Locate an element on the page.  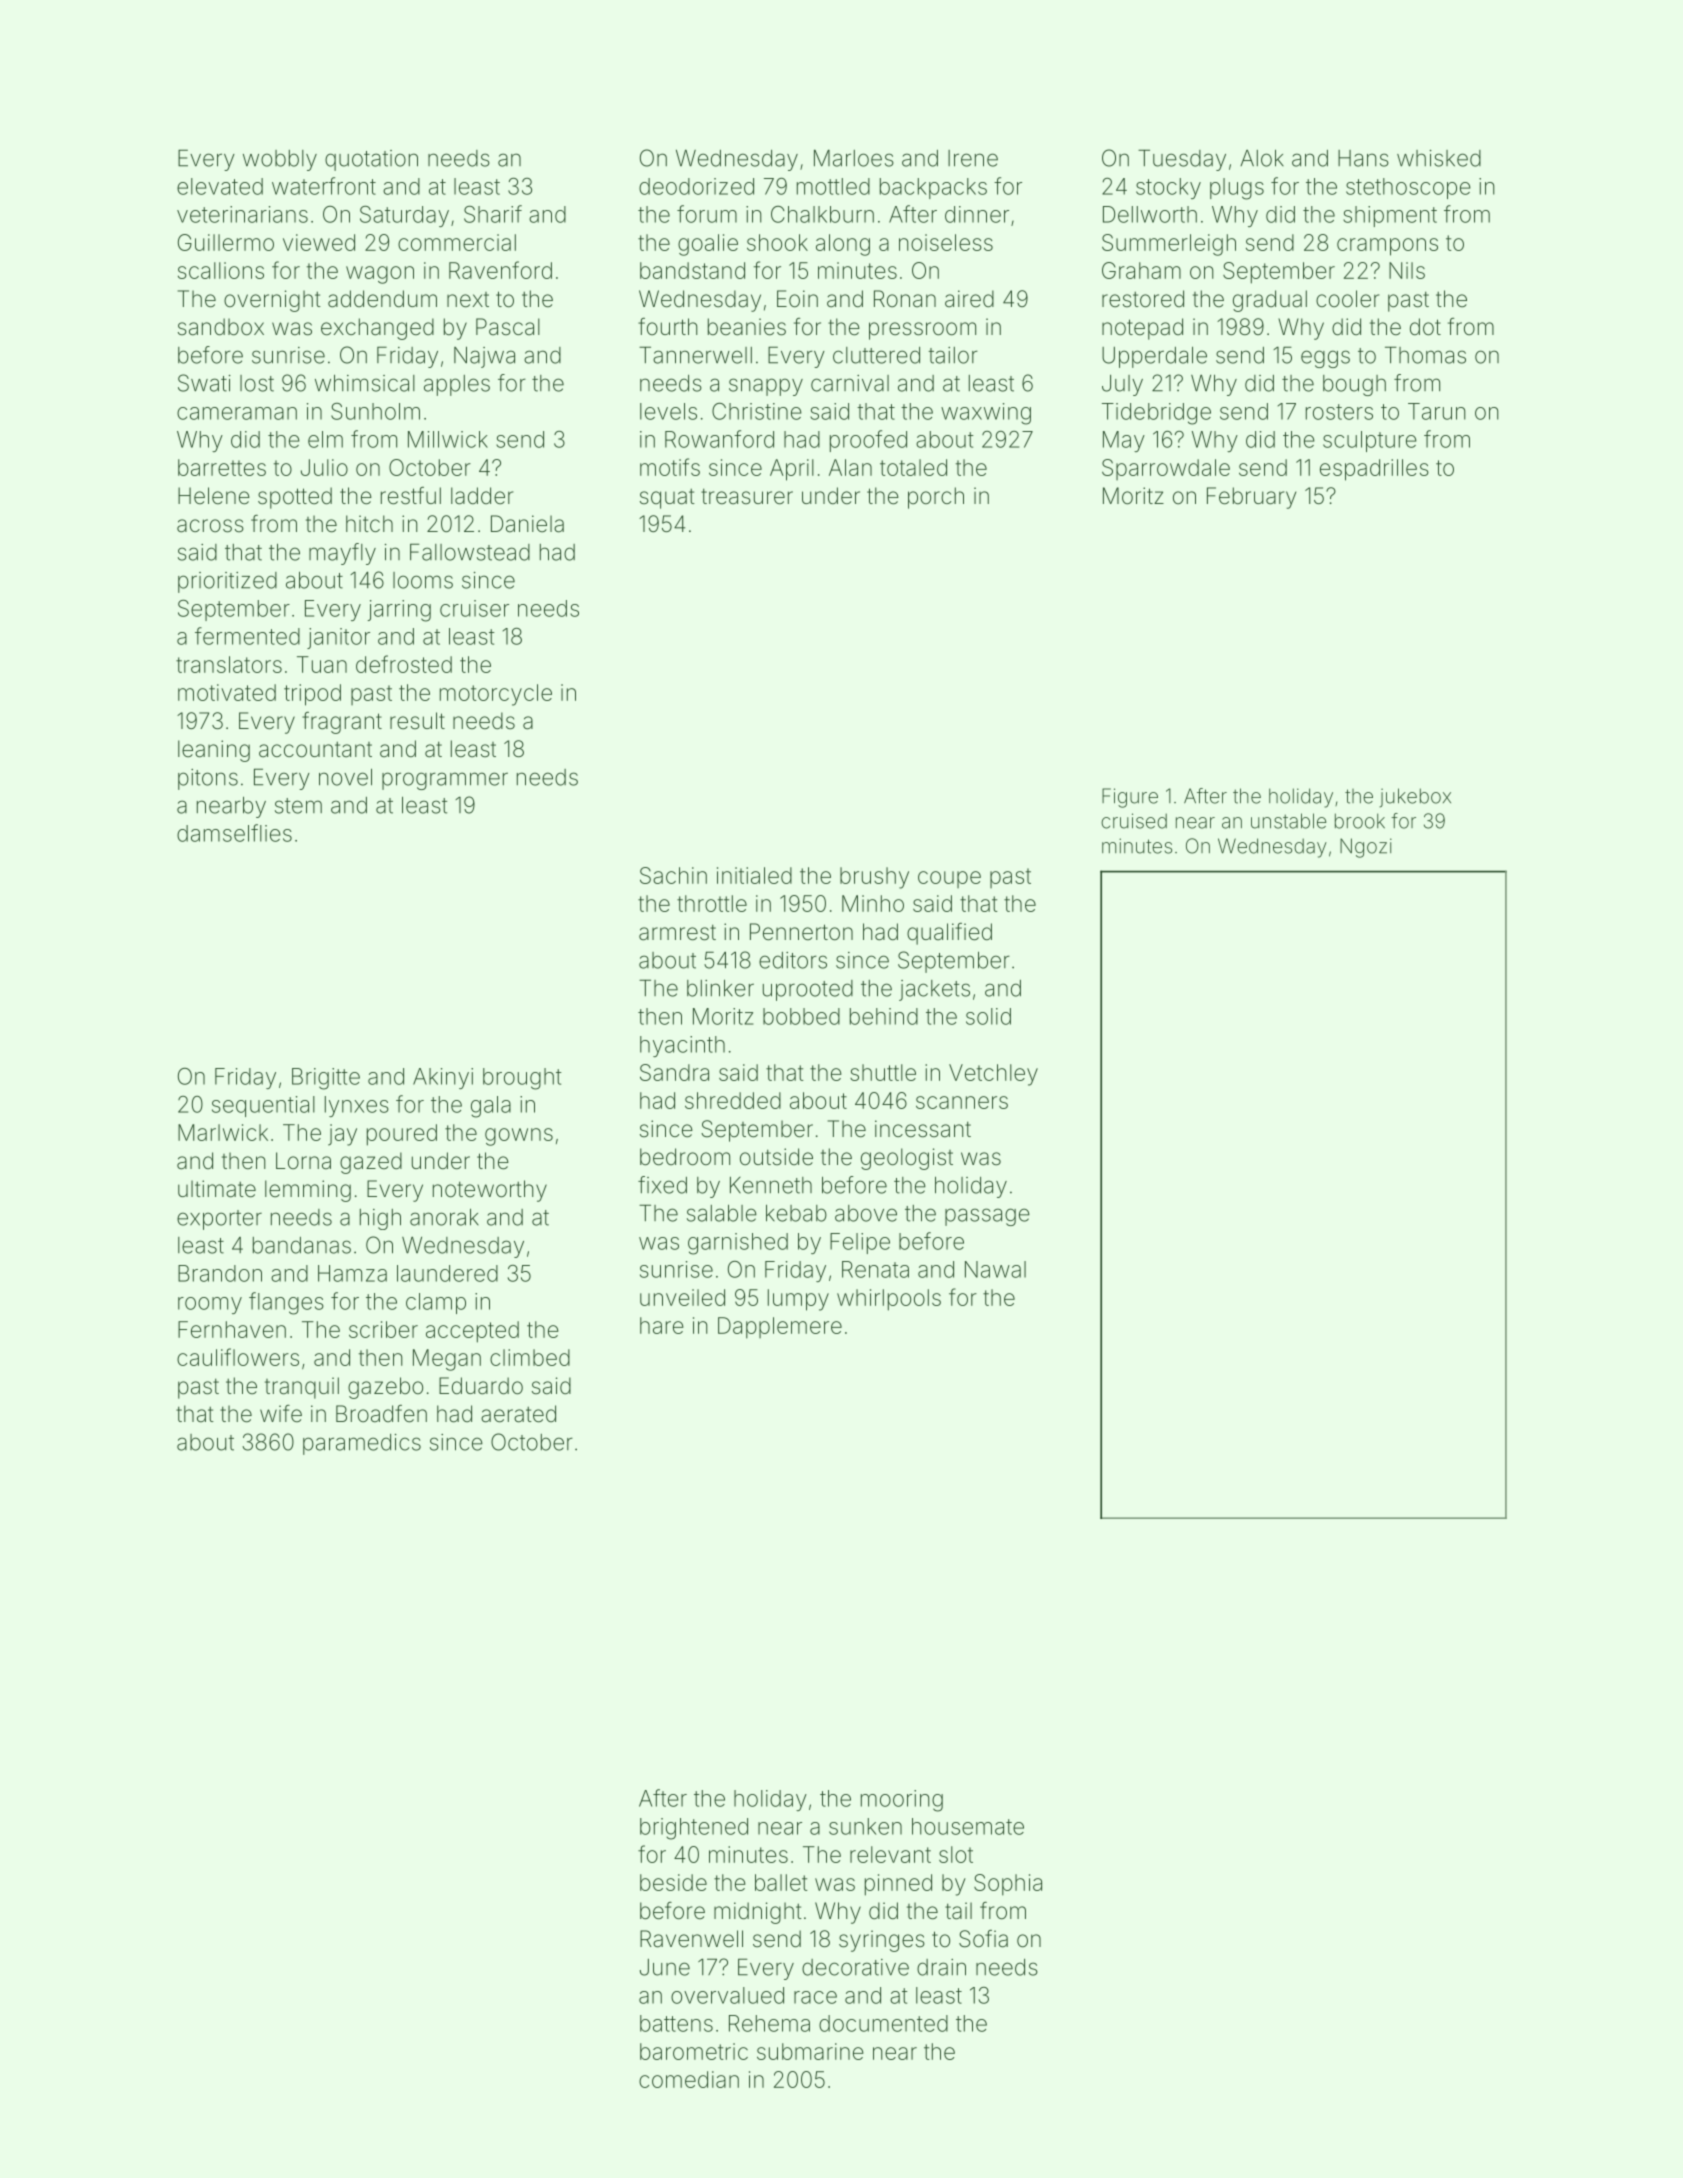
mayfly is located at coordinates (342, 554).
